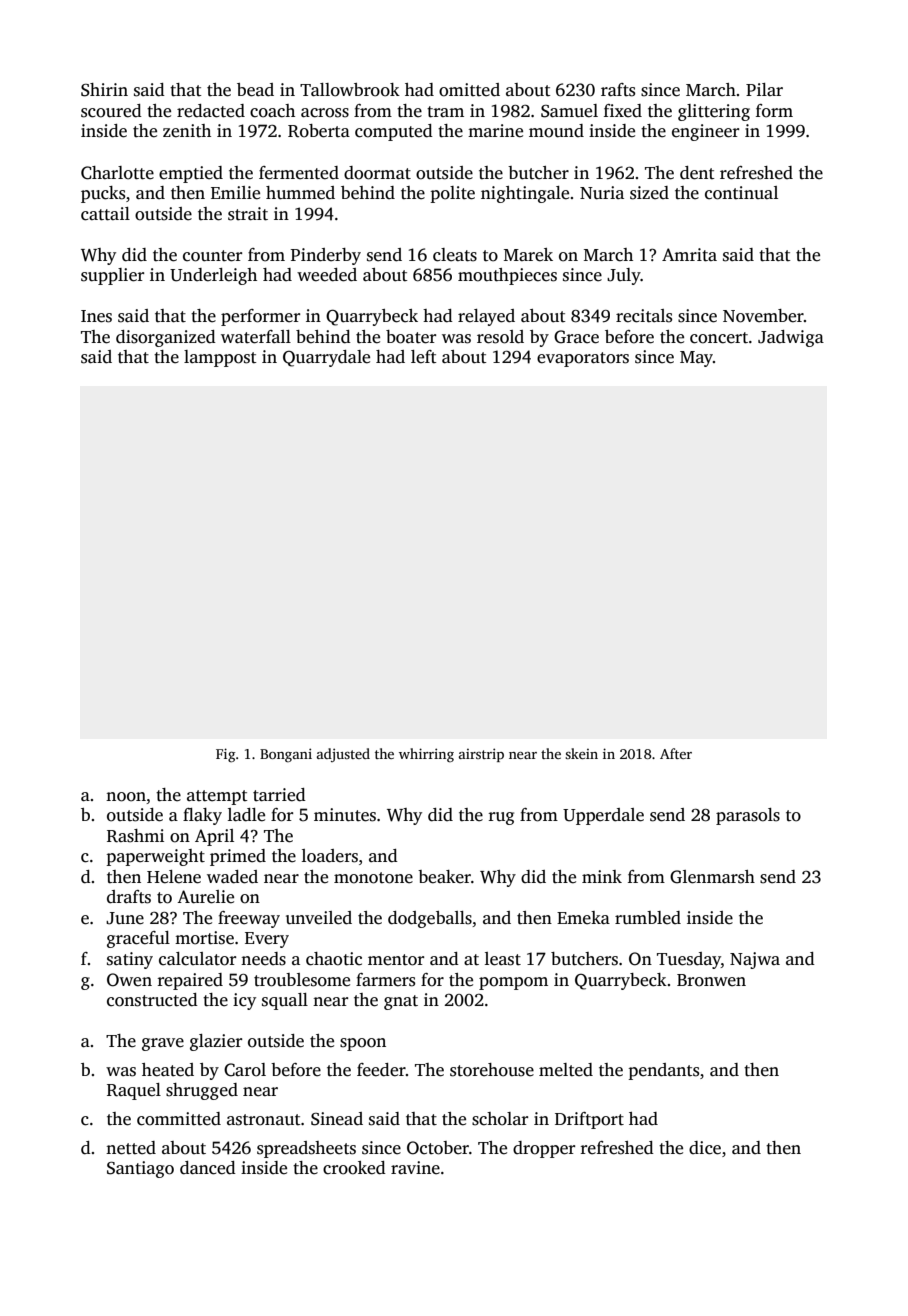  Describe the element at coordinates (748, 816) in the screenshot. I see `parasols` at that location.
